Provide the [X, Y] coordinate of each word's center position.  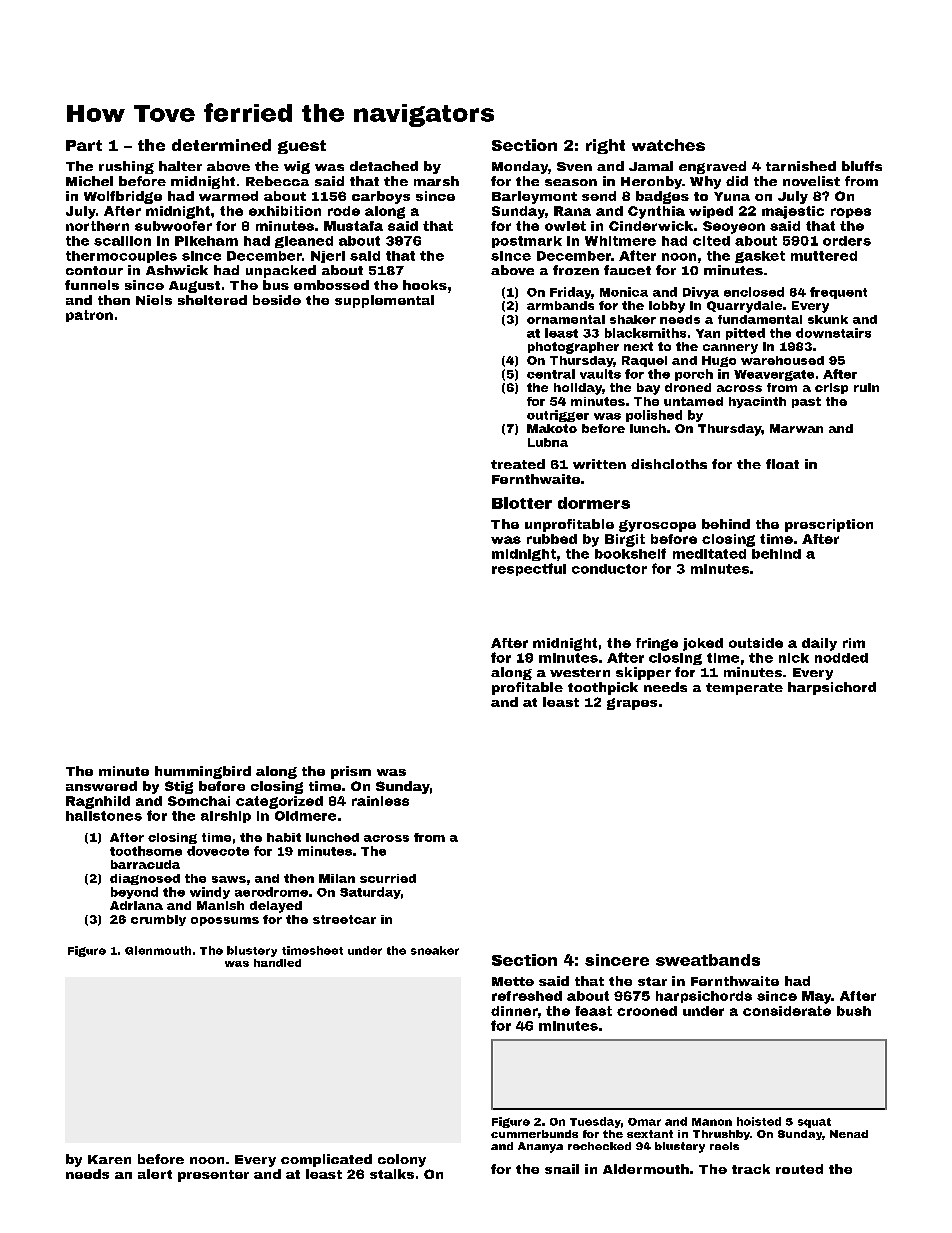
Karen [109, 1159]
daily [819, 644]
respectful [529, 569]
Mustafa [353, 226]
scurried [388, 878]
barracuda [145, 864]
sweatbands [708, 960]
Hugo [719, 361]
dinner [514, 1011]
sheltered [212, 300]
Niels [154, 300]
